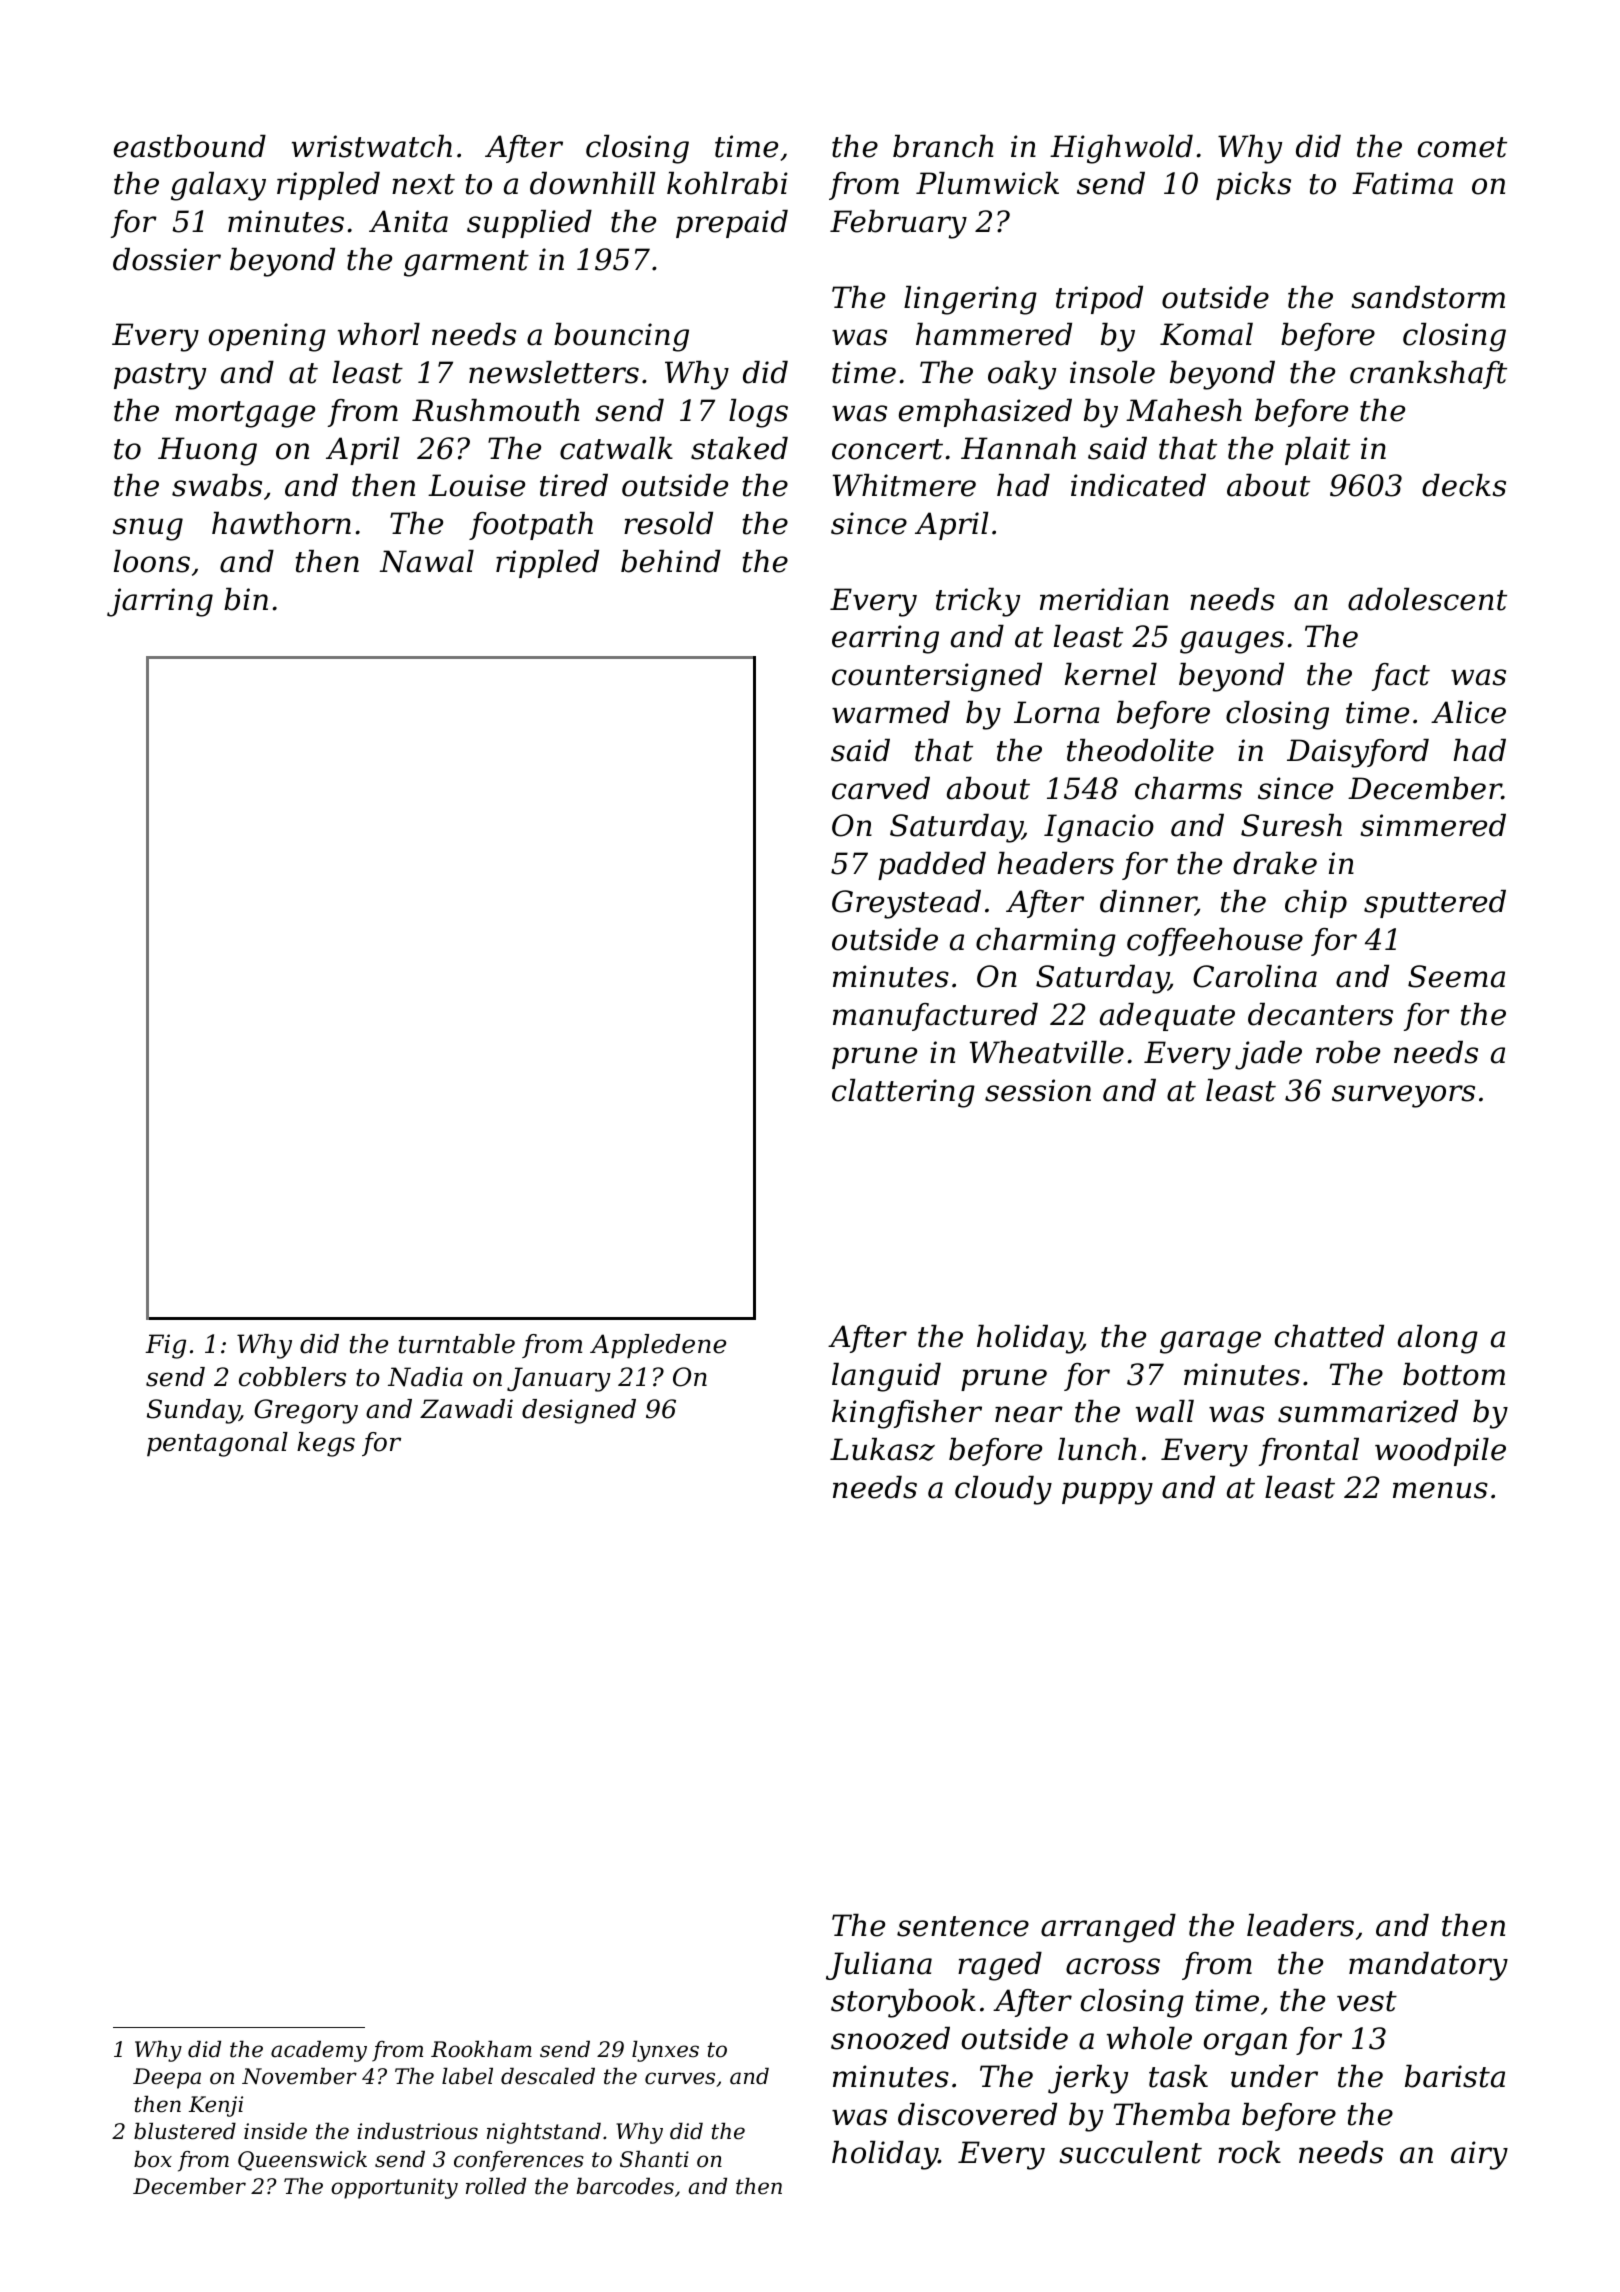 This document has width=1620, height=2292. What do you see at coordinates (1188, 788) in the document?
I see `charms` at bounding box center [1188, 788].
